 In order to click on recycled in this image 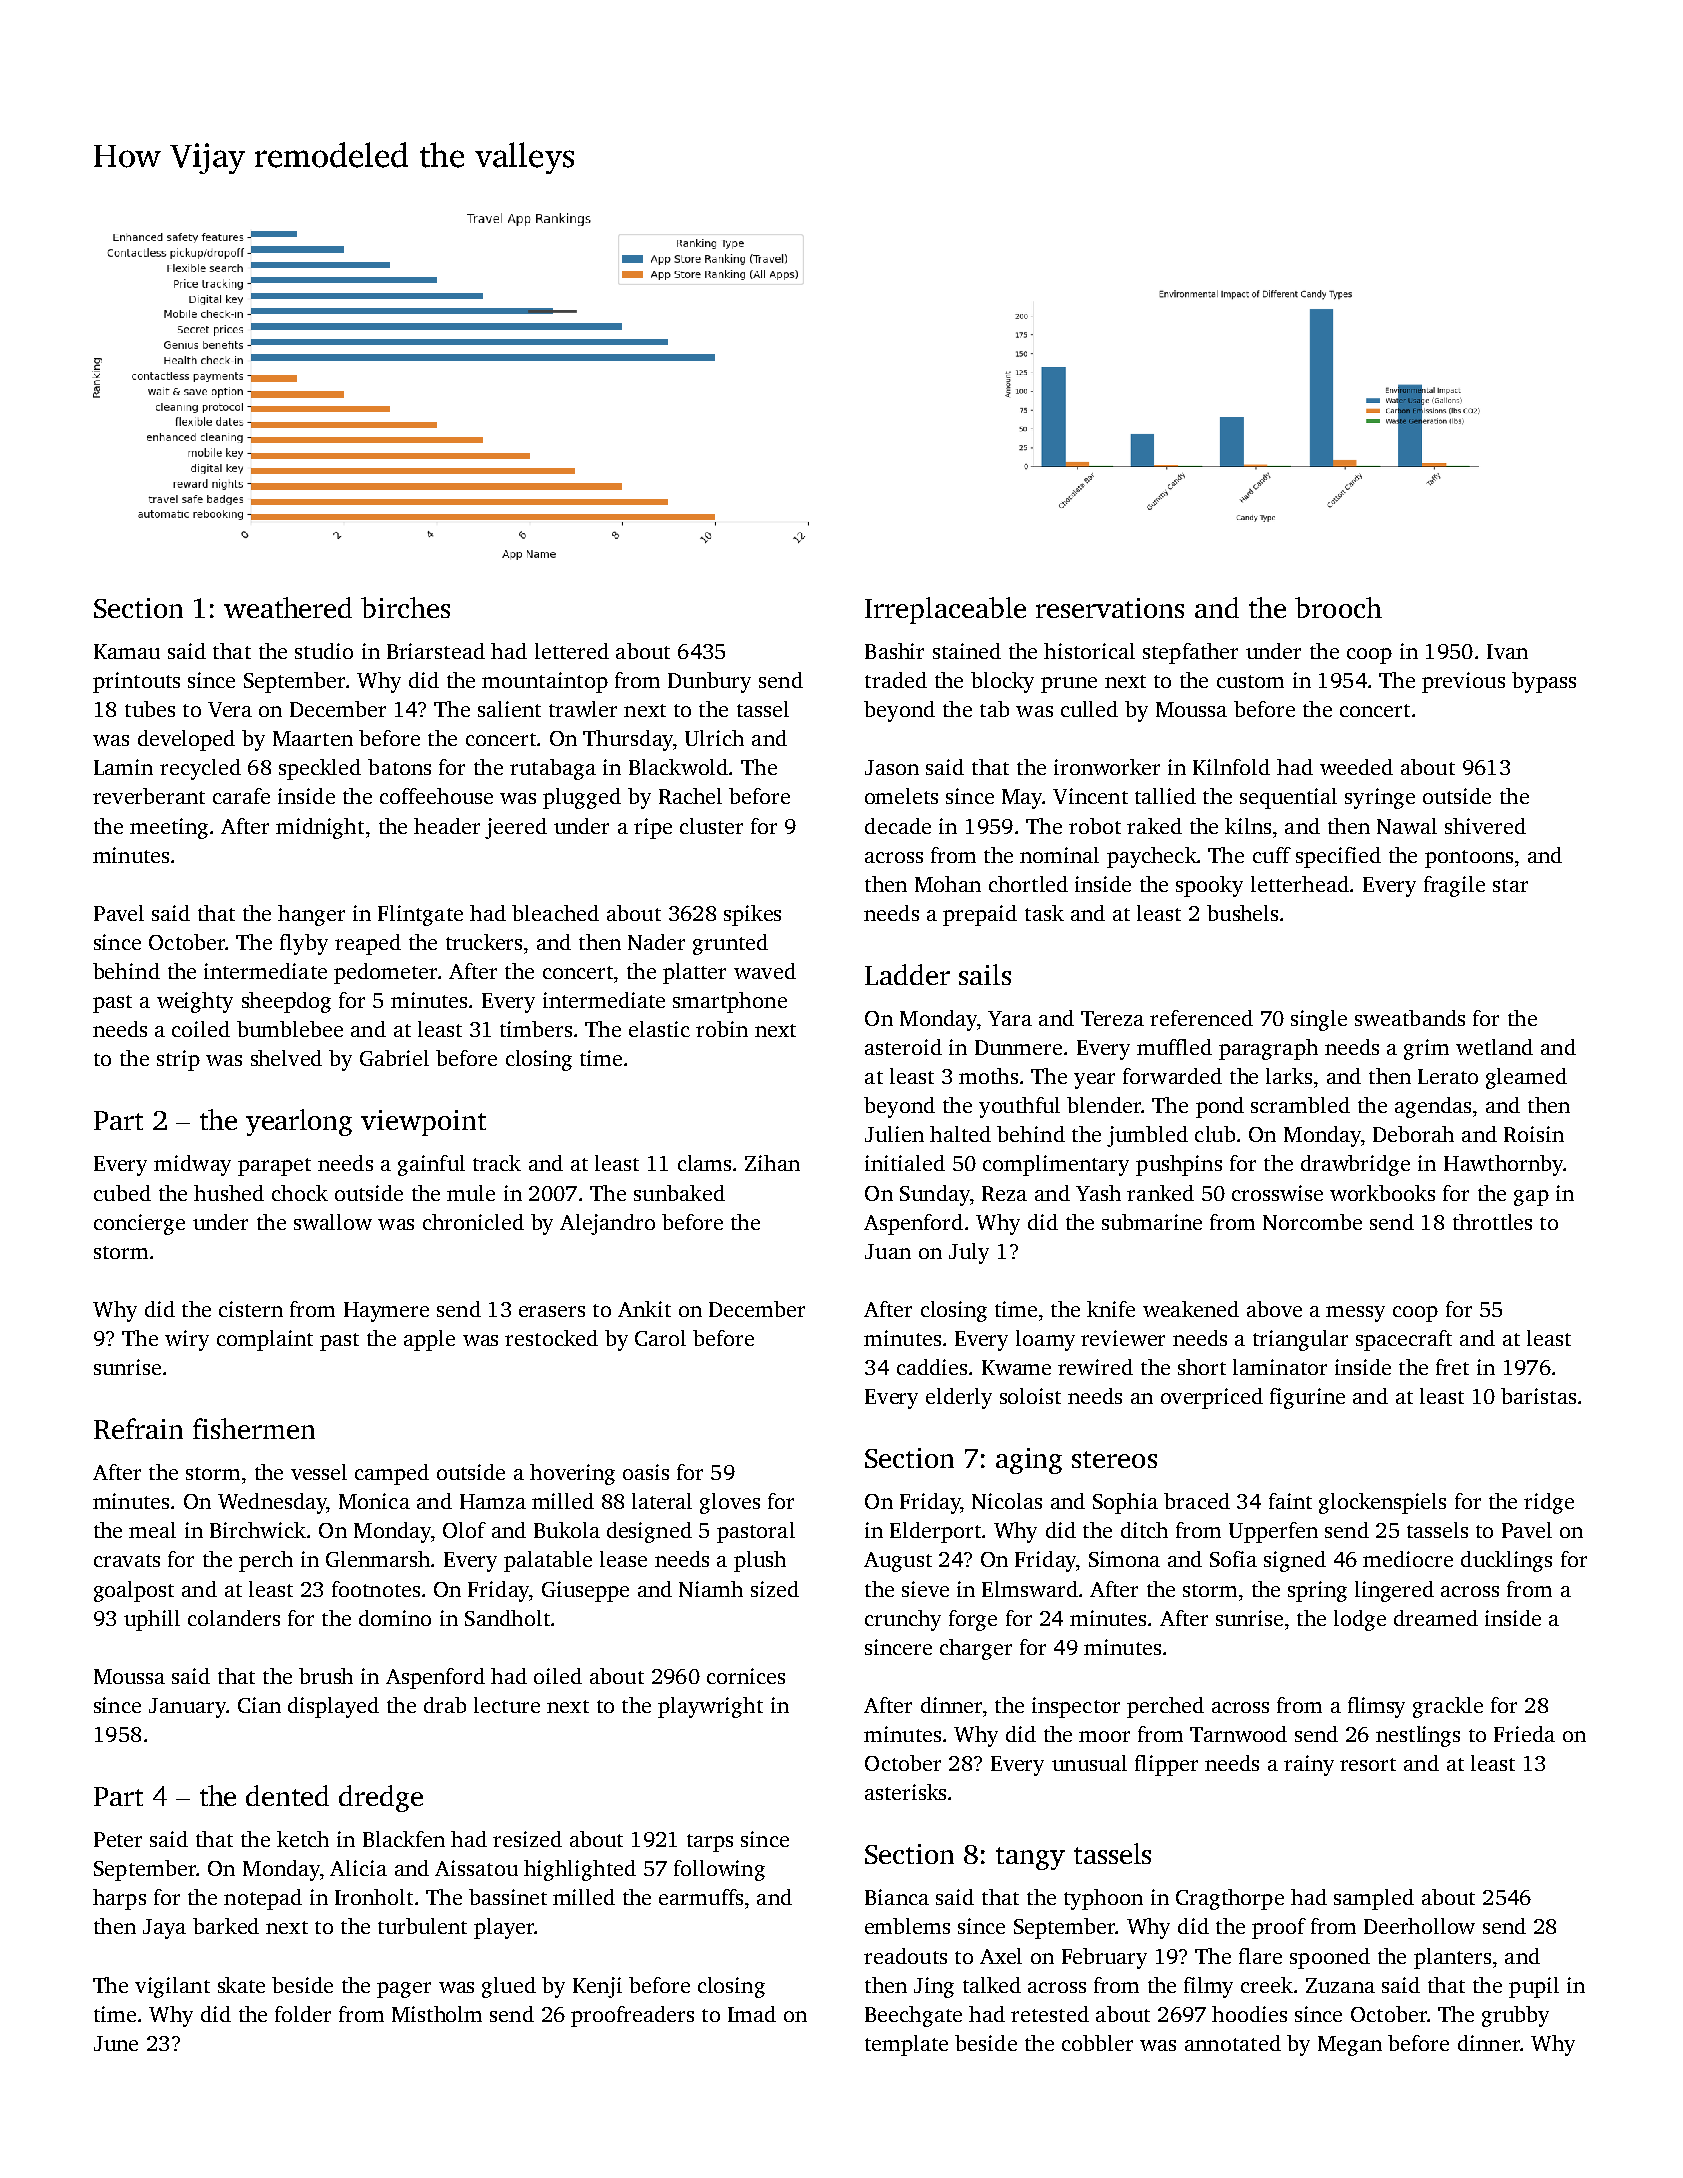, I will do `click(200, 769)`.
